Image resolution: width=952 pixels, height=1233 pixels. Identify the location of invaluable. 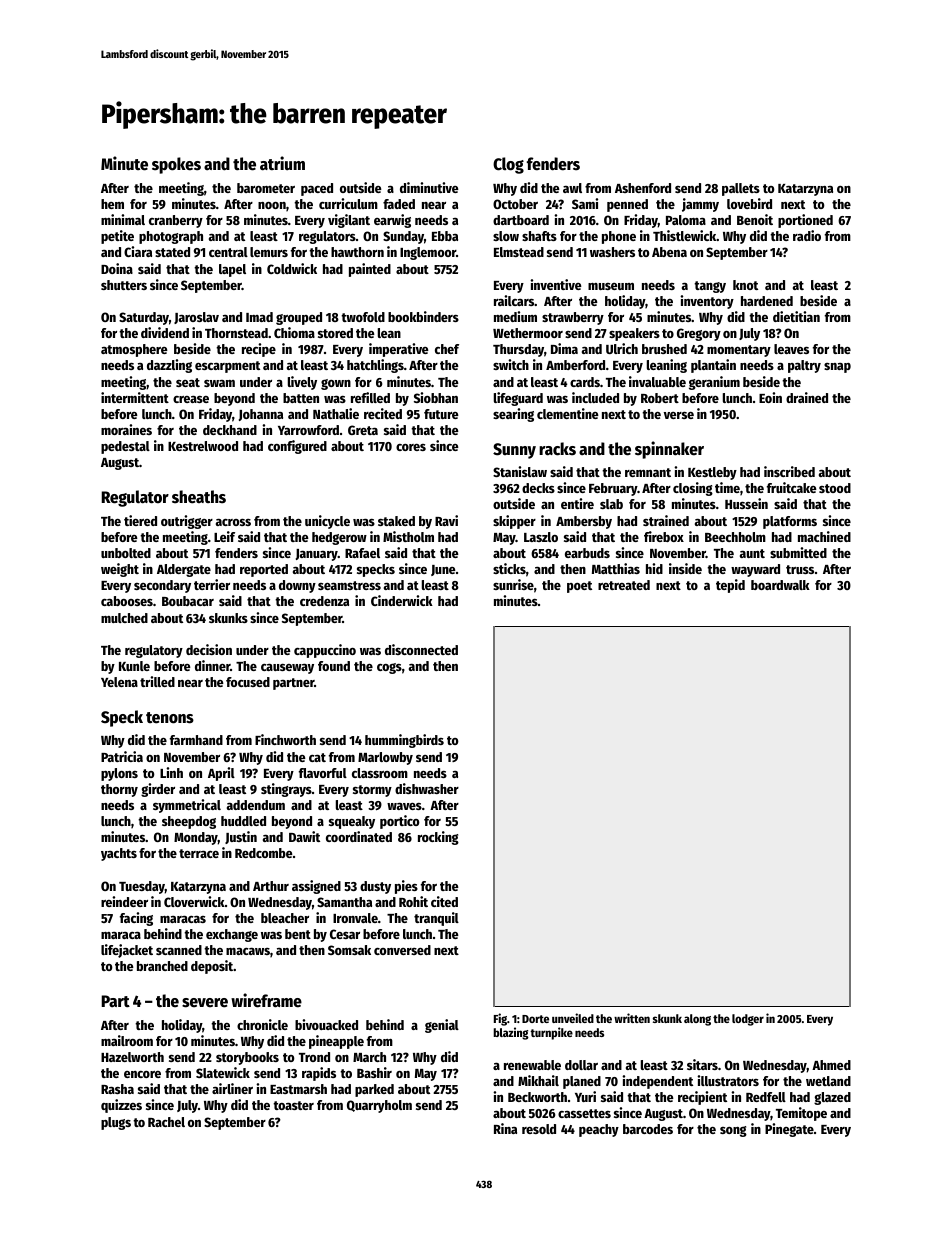
(657, 381).
